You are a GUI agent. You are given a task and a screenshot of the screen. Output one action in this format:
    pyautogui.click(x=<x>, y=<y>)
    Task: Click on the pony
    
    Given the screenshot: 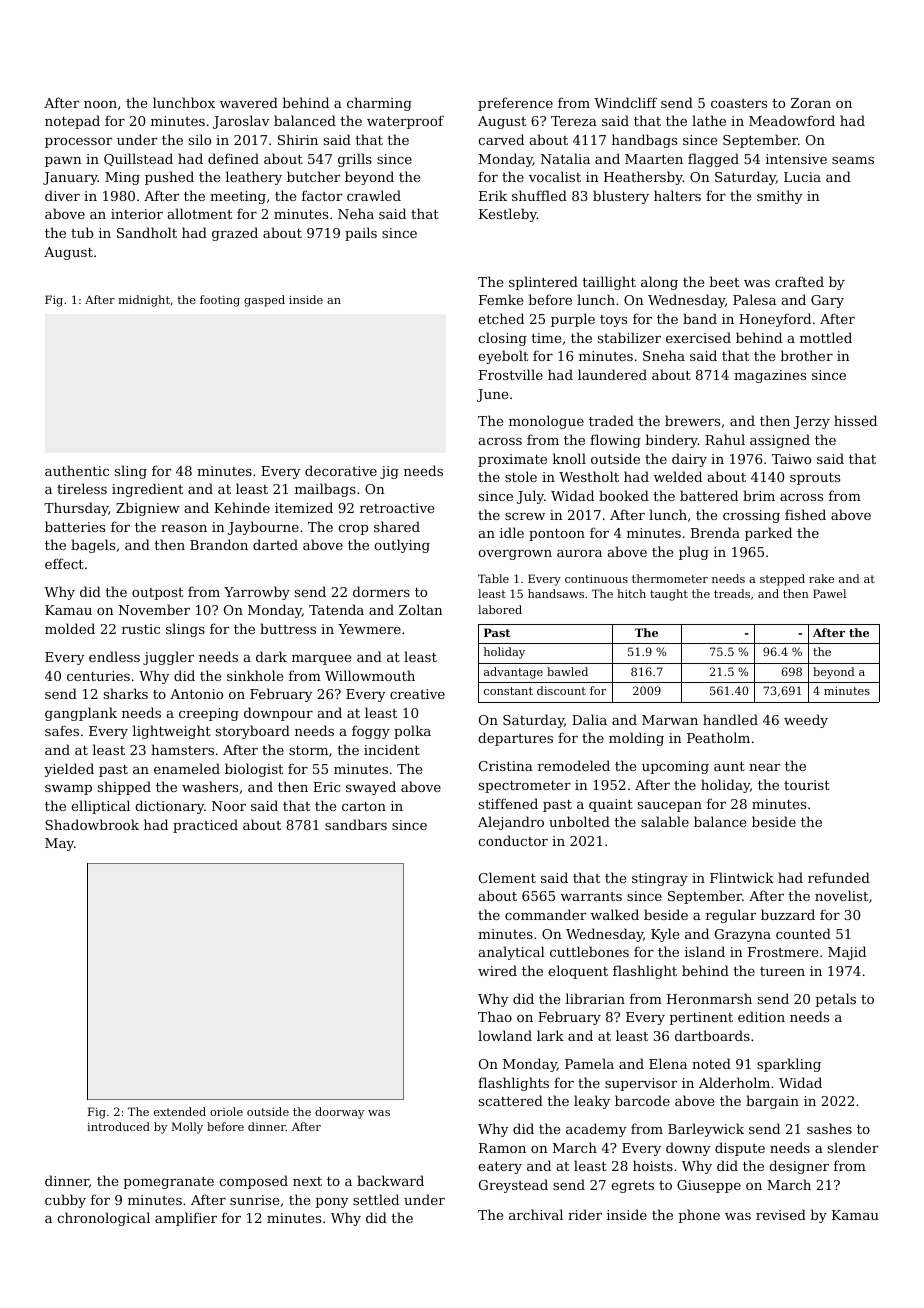 What is the action you would take?
    pyautogui.click(x=332, y=1203)
